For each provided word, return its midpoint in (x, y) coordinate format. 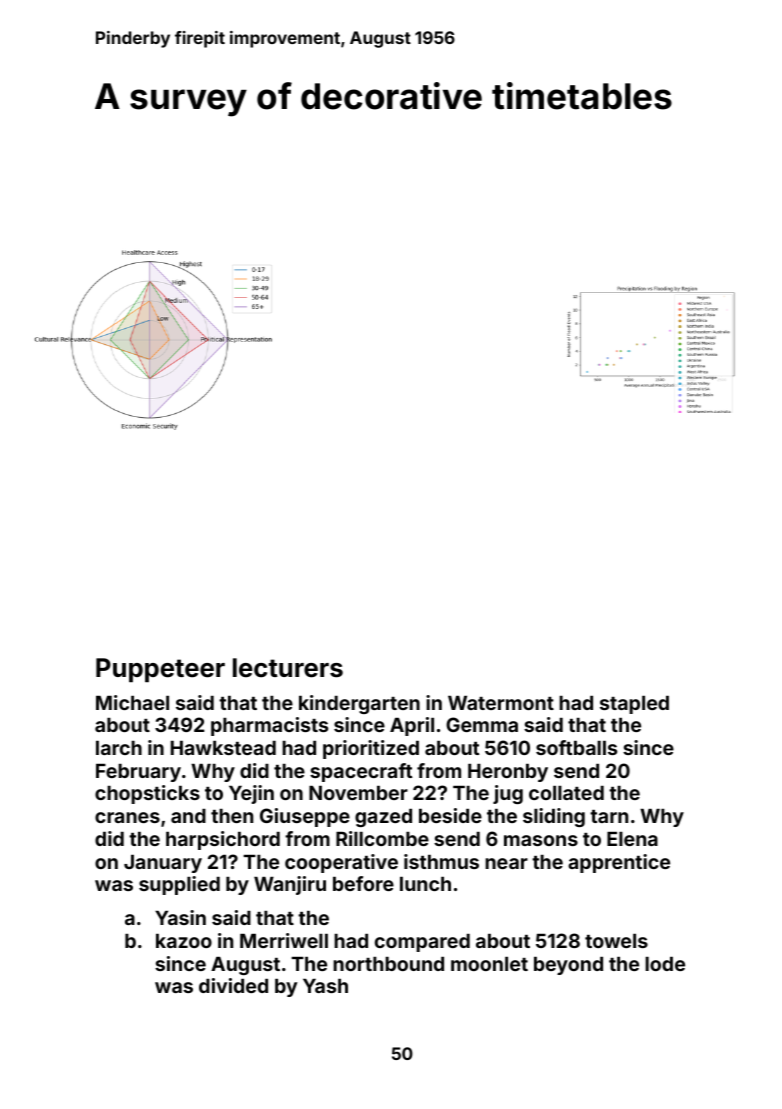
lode (665, 964)
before (363, 883)
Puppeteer (160, 670)
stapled (634, 705)
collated (566, 793)
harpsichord (223, 840)
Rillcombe (382, 838)
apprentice (619, 863)
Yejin (251, 794)
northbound (388, 964)
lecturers (288, 668)
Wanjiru (290, 885)
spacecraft (361, 772)
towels (616, 941)
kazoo (184, 941)
